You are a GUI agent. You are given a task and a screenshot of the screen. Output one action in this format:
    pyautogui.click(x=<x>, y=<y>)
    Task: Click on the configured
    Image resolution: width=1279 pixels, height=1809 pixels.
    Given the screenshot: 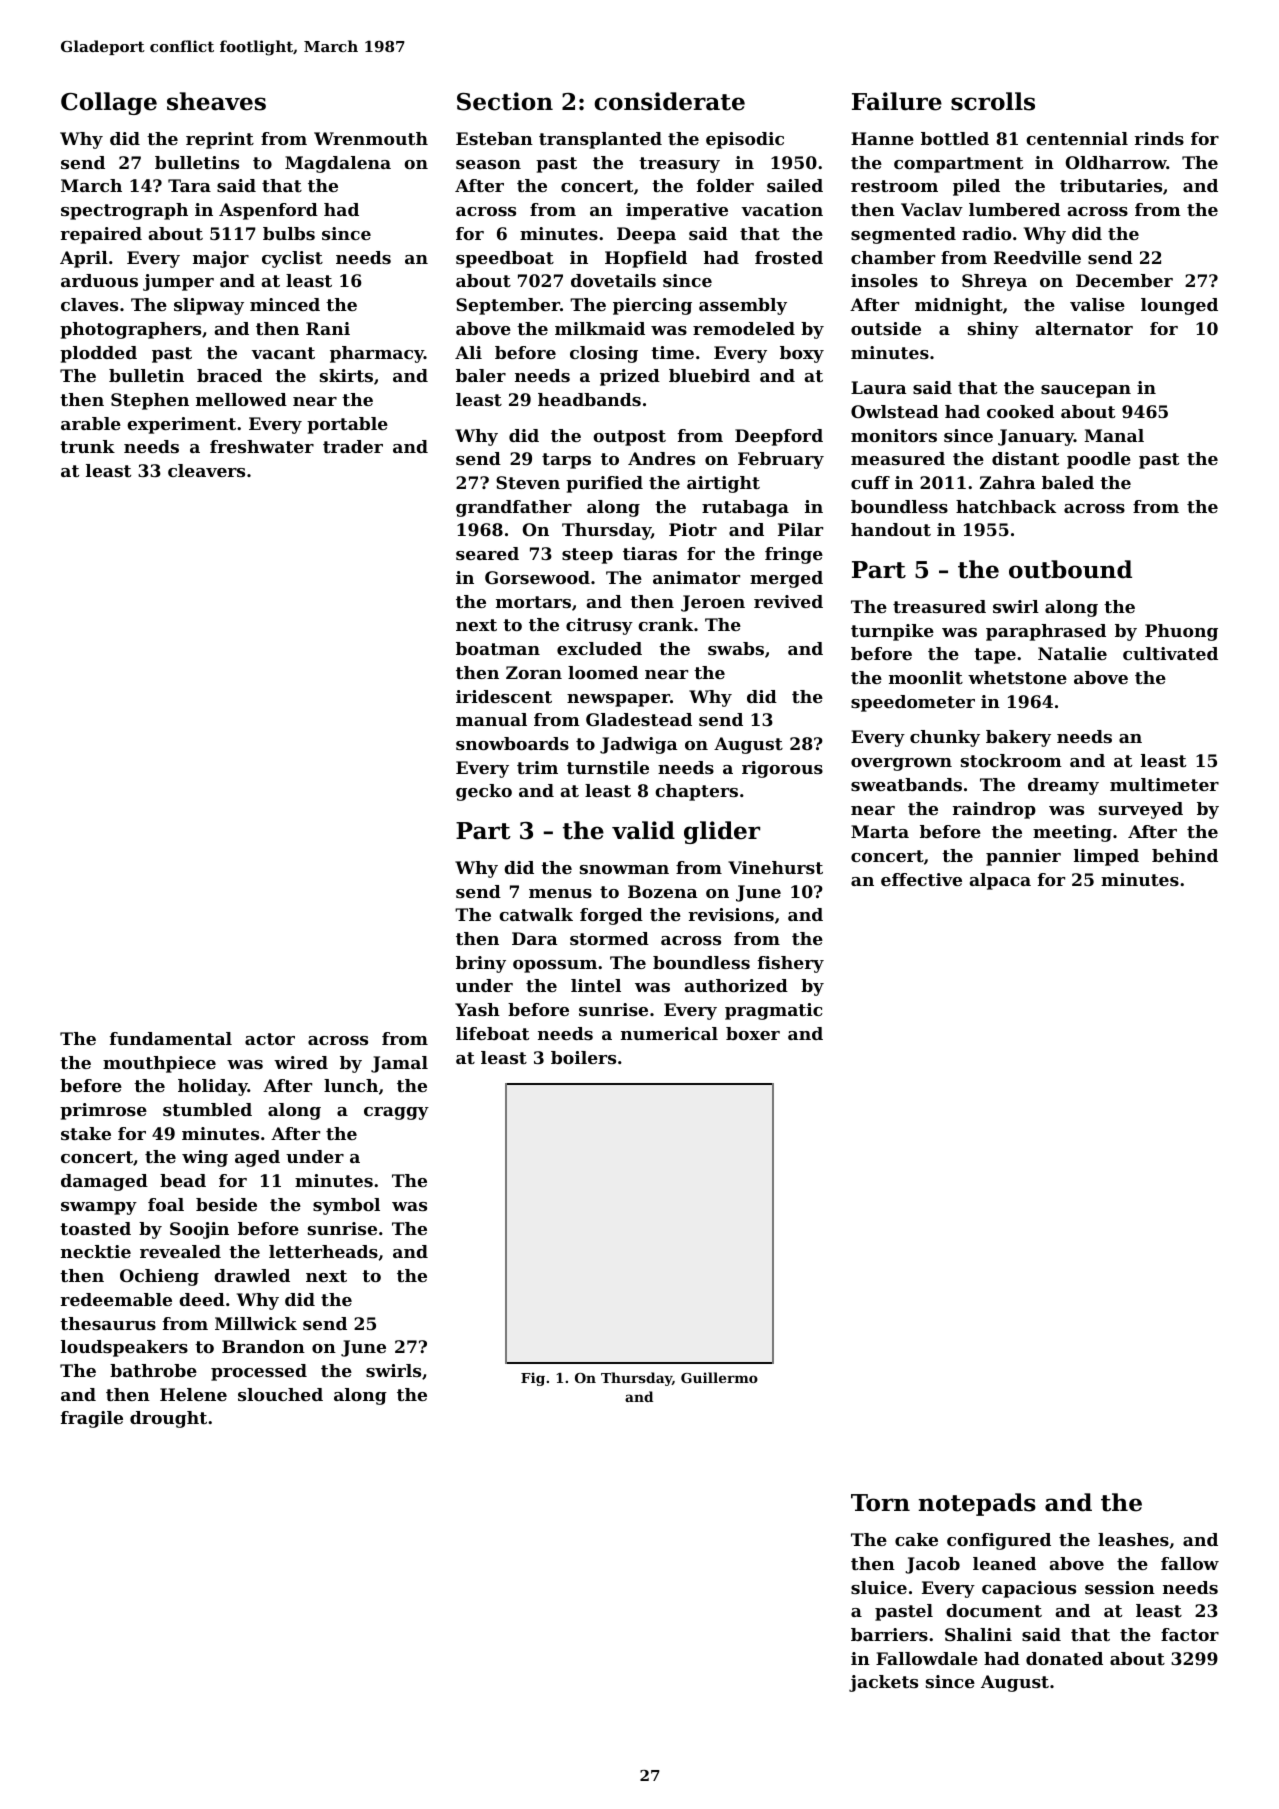 What is the action you would take?
    pyautogui.click(x=999, y=1541)
